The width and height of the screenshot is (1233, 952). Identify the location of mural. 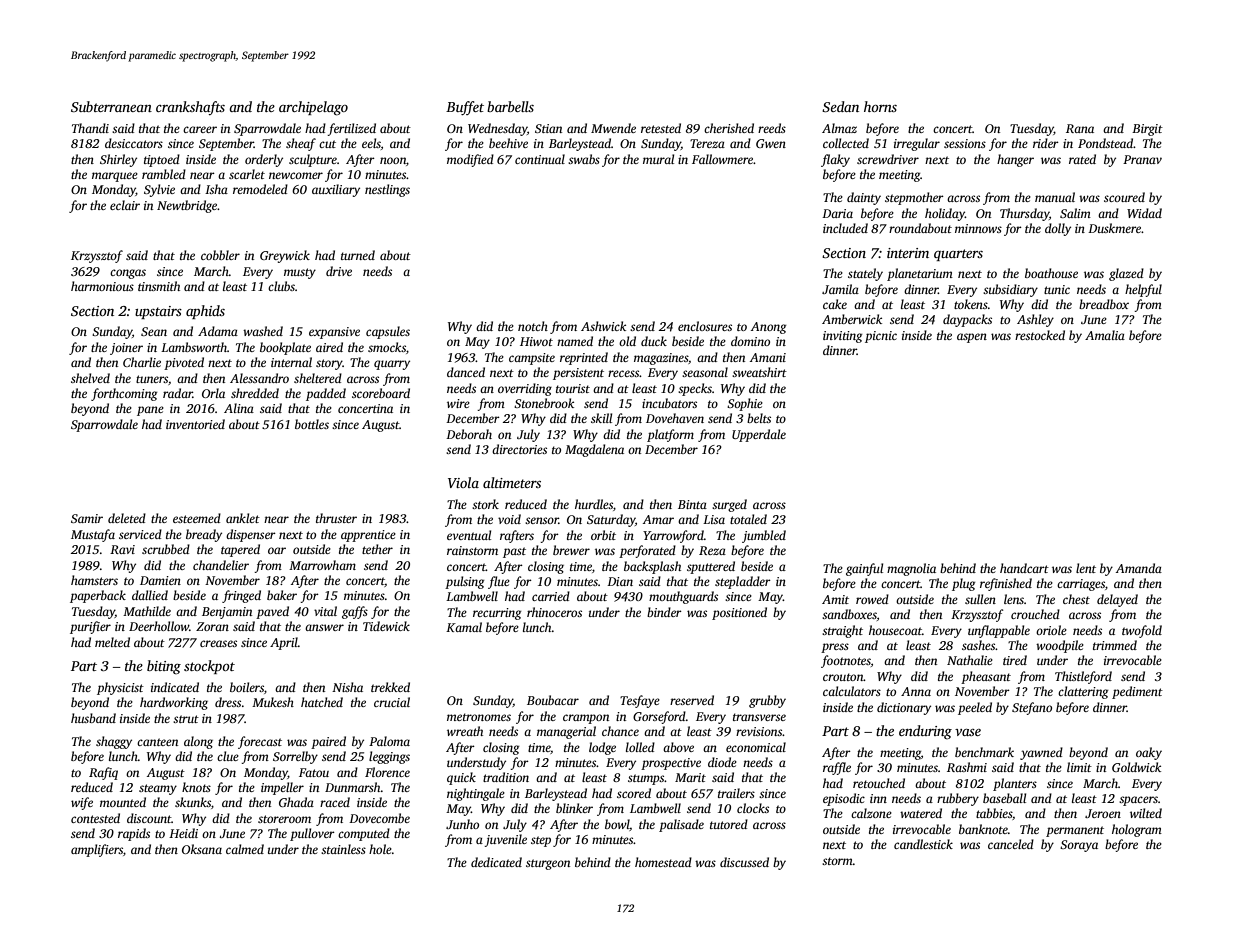
(658, 159).
